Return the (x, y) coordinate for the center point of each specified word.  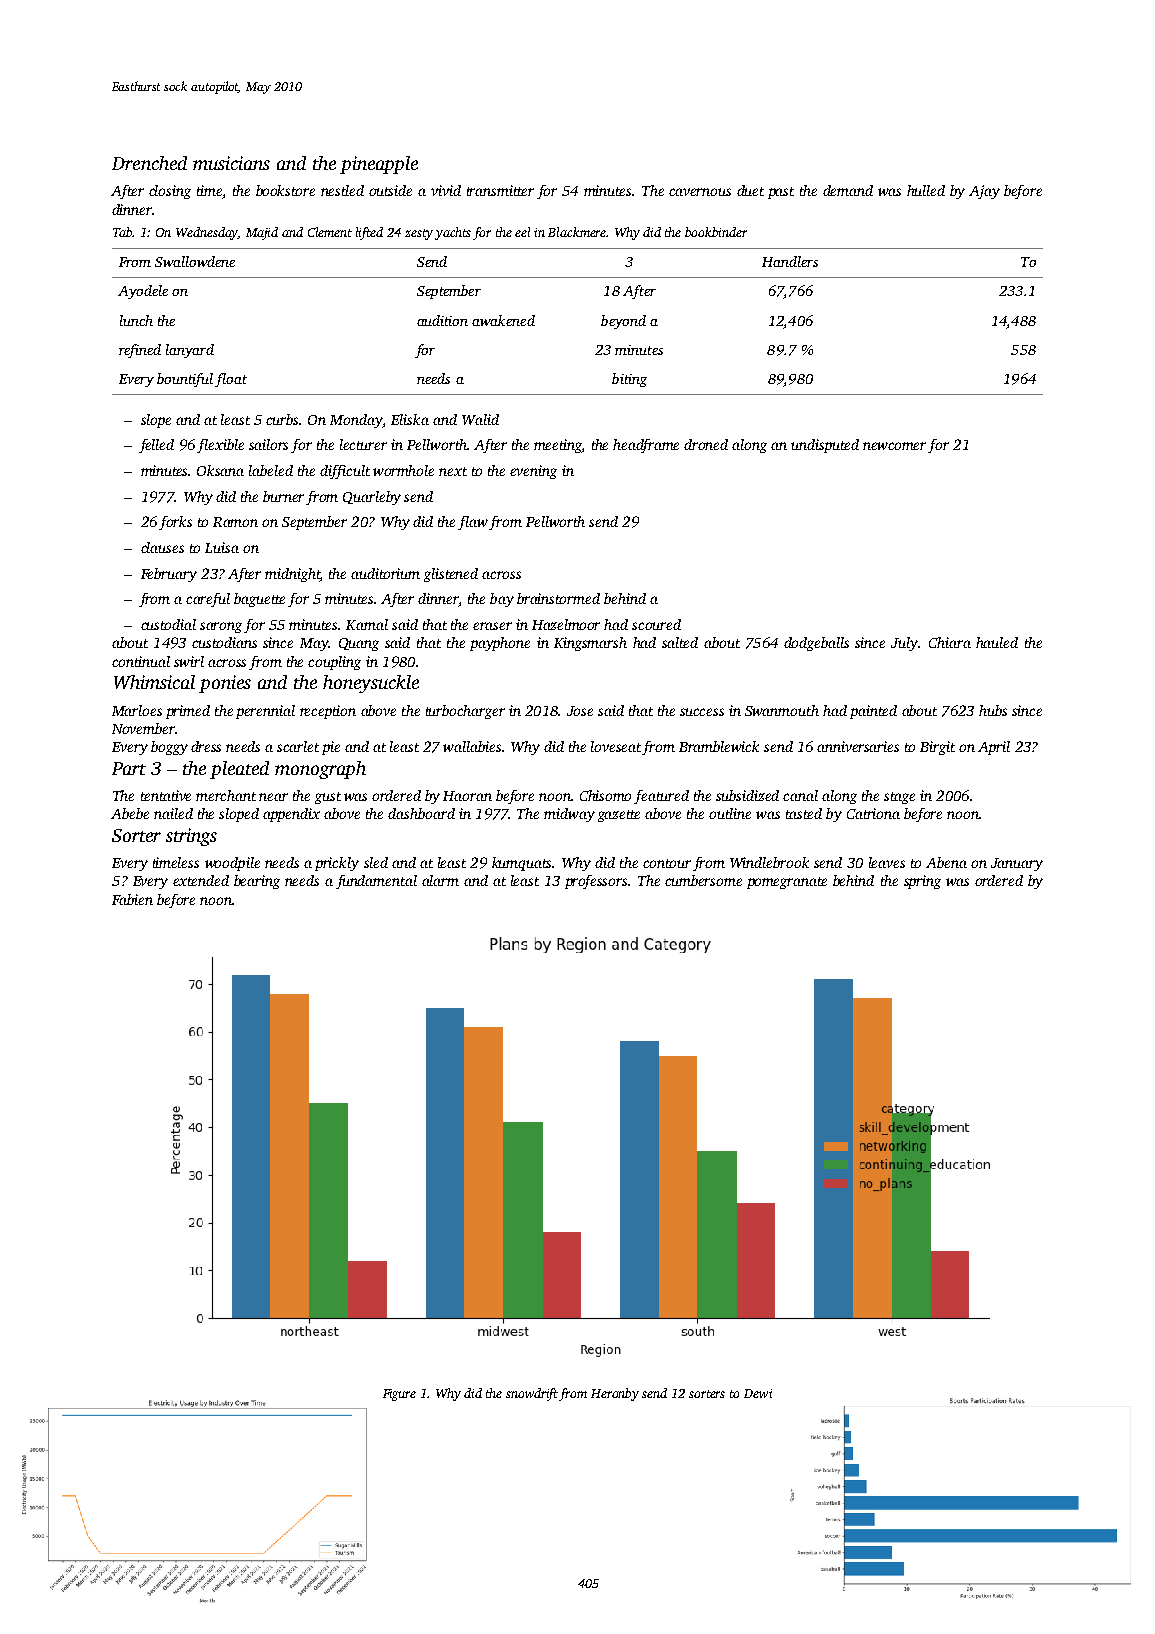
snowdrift (533, 1394)
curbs (283, 419)
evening (533, 472)
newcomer (894, 446)
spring (922, 882)
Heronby (615, 1394)
